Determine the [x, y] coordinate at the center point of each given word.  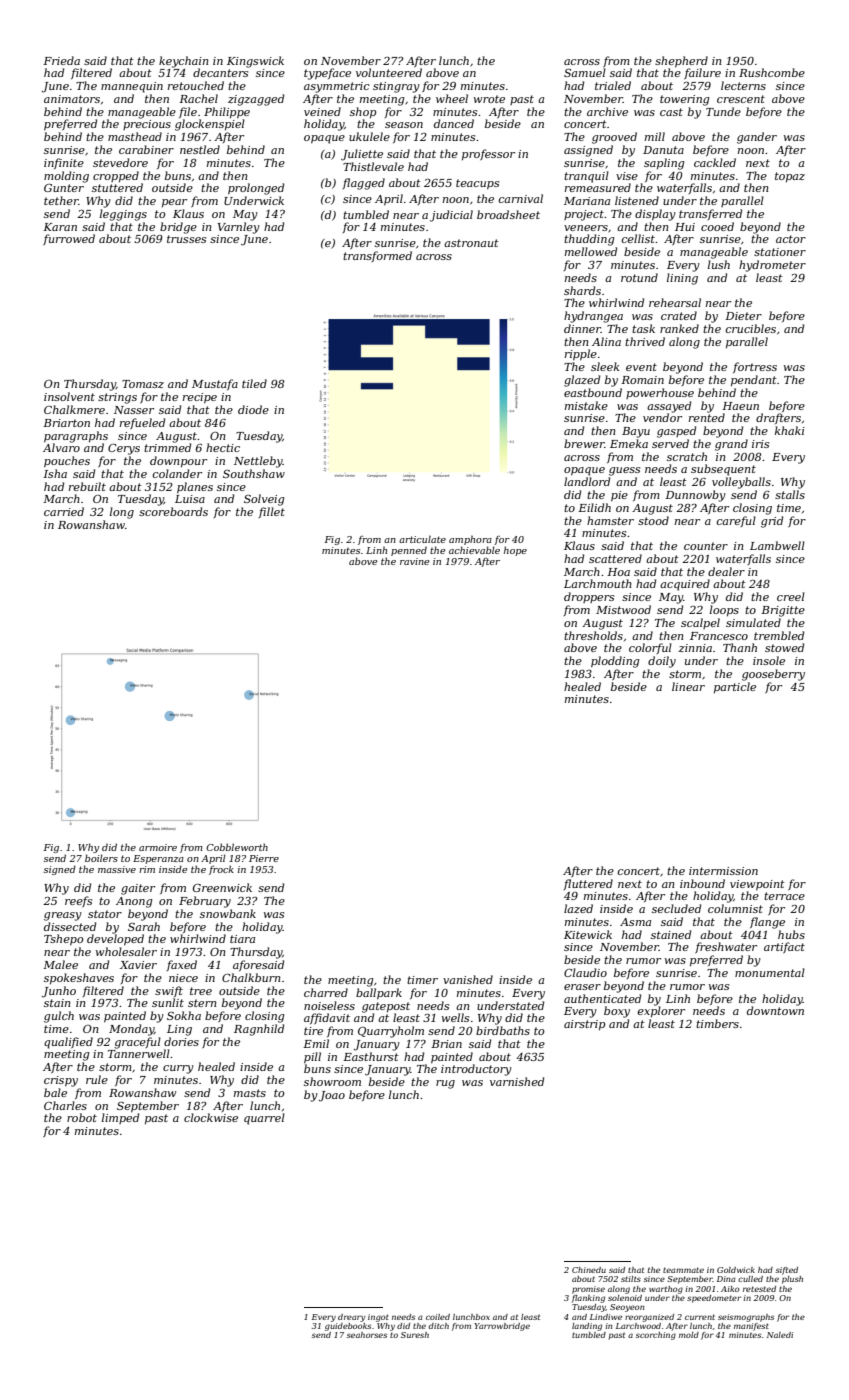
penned [409, 551]
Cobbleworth [237, 847]
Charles [65, 1105]
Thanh [740, 647]
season [404, 125]
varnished [517, 1081]
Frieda [61, 60]
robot [82, 1117]
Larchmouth [598, 583]
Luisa [190, 499]
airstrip [585, 1025]
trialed [613, 85]
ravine [415, 561]
